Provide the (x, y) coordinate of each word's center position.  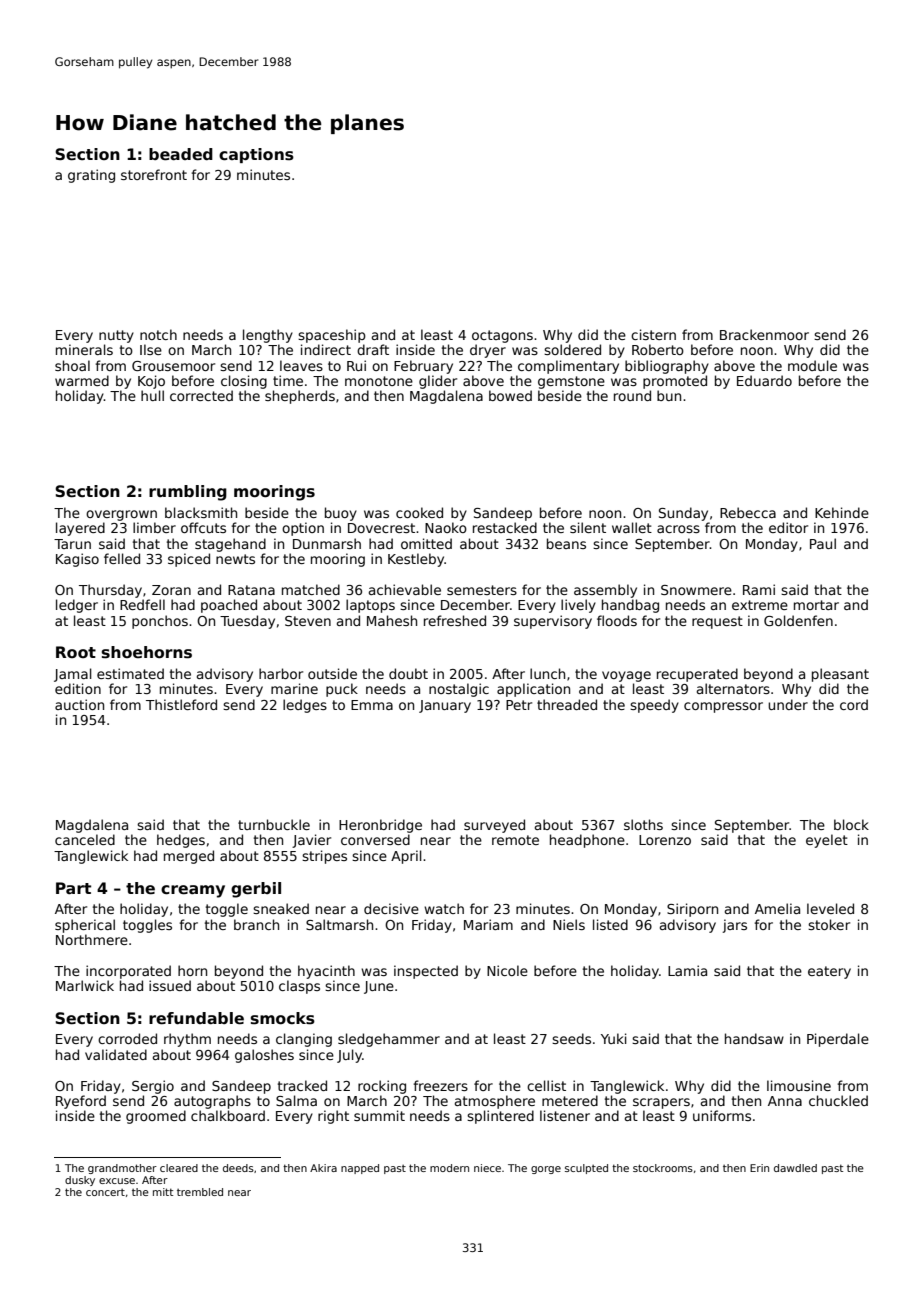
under (788, 704)
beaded (181, 154)
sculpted (586, 1169)
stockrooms (663, 1168)
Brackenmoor (764, 334)
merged (189, 857)
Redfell (142, 604)
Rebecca (748, 512)
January (445, 706)
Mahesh (392, 620)
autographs (212, 1102)
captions (256, 155)
